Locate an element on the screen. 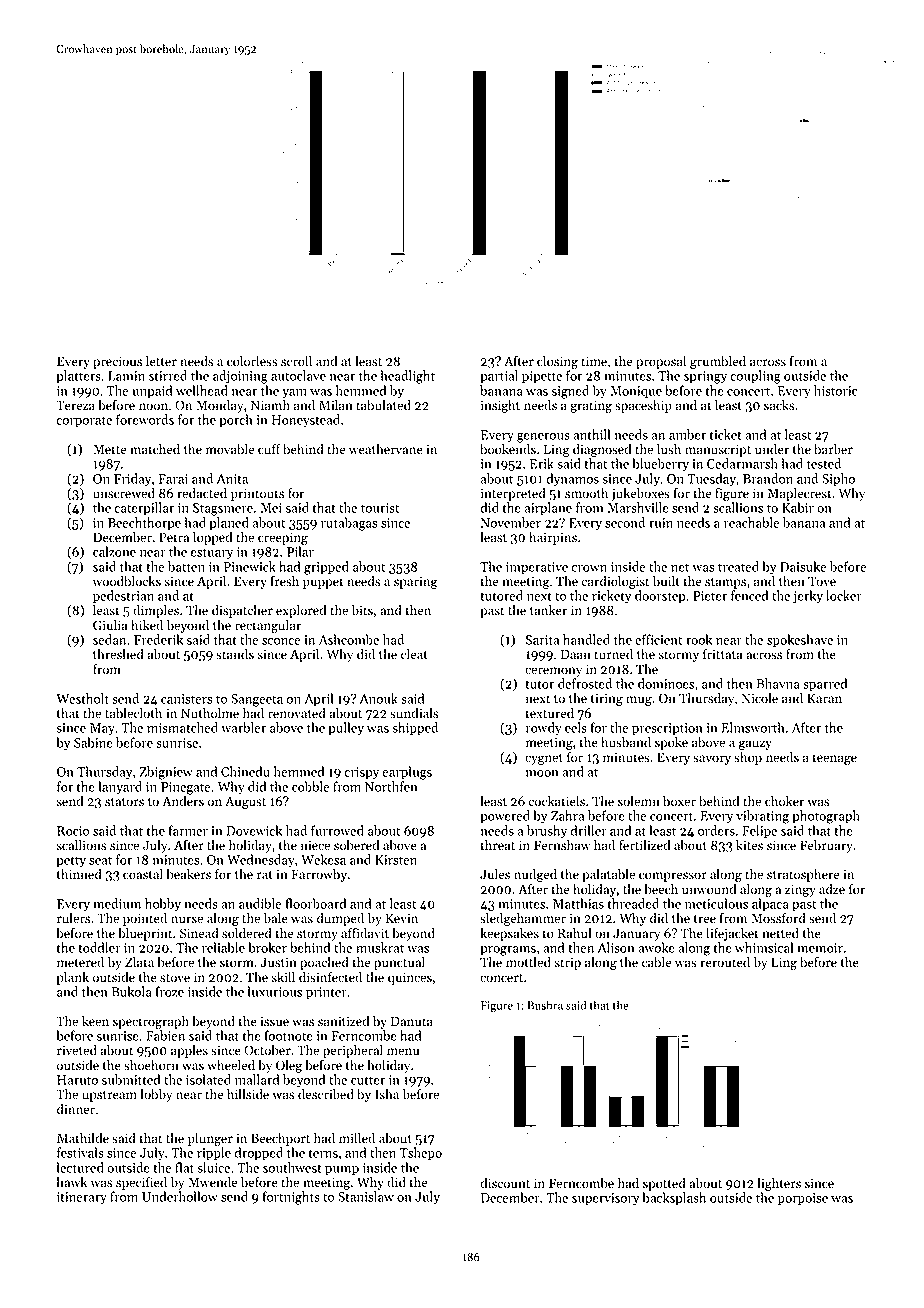 The height and width of the screenshot is (1308, 924). lighters is located at coordinates (779, 1184).
